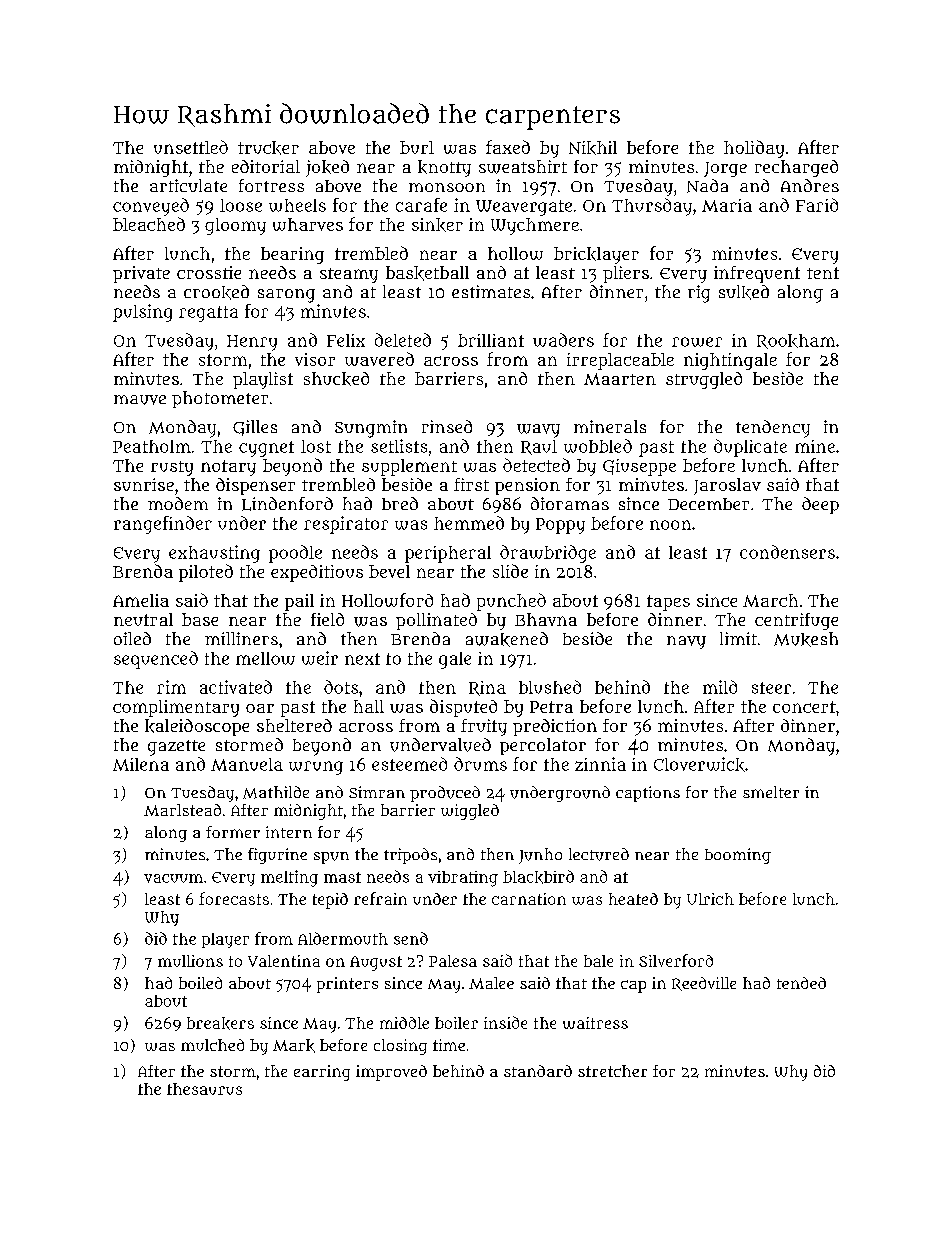  I want to click on bricklayer, so click(596, 255).
